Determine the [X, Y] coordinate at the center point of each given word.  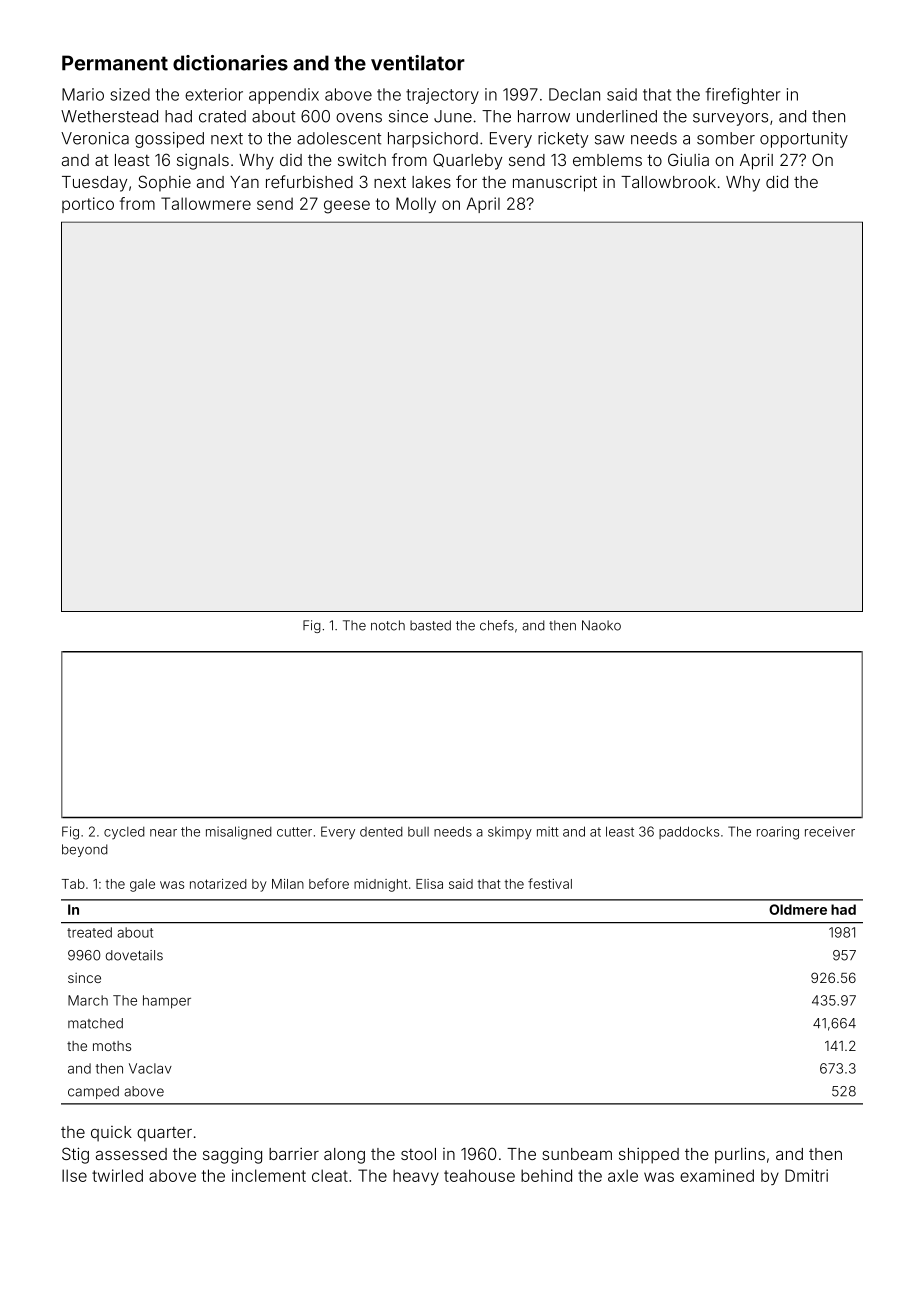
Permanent [115, 63]
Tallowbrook [668, 182]
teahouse [479, 1175]
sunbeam [577, 1154]
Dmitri [806, 1175]
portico [88, 205]
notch [388, 625]
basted [430, 625]
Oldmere [798, 909]
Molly [416, 205]
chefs [497, 625]
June [453, 116]
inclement [269, 1175]
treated [89, 932]
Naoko [601, 625]
